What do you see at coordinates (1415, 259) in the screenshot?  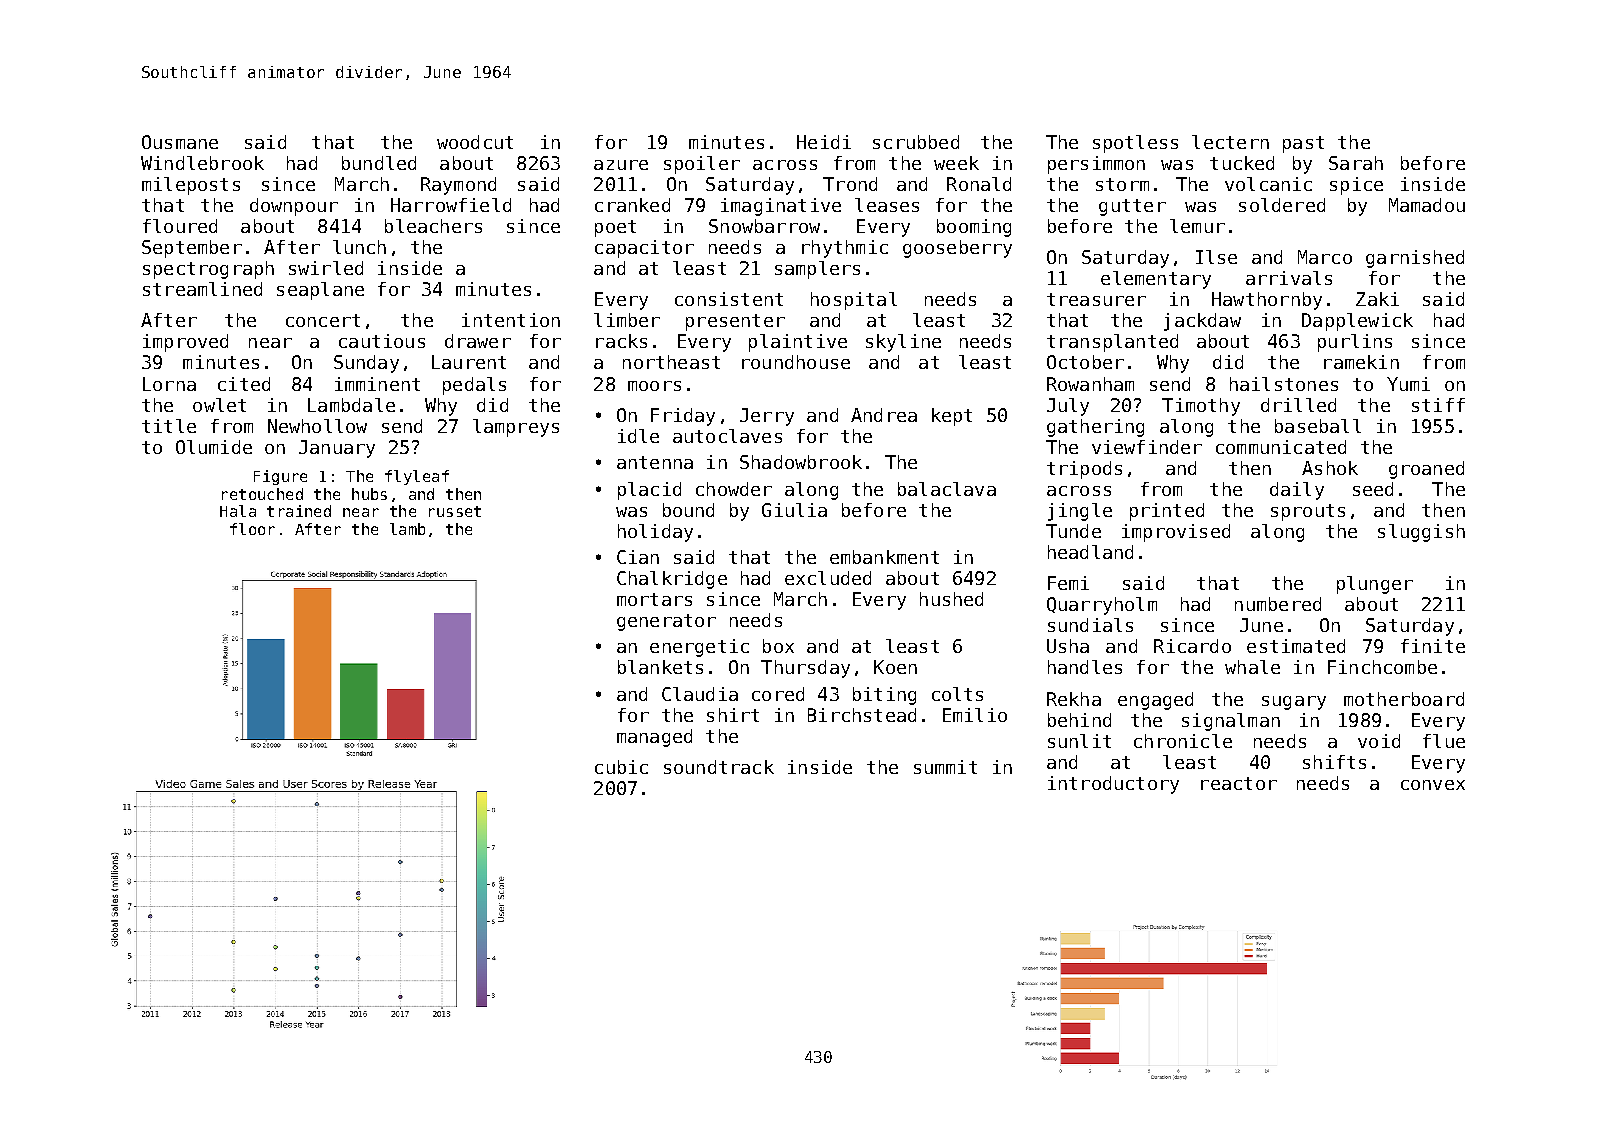 I see `garnished` at bounding box center [1415, 259].
